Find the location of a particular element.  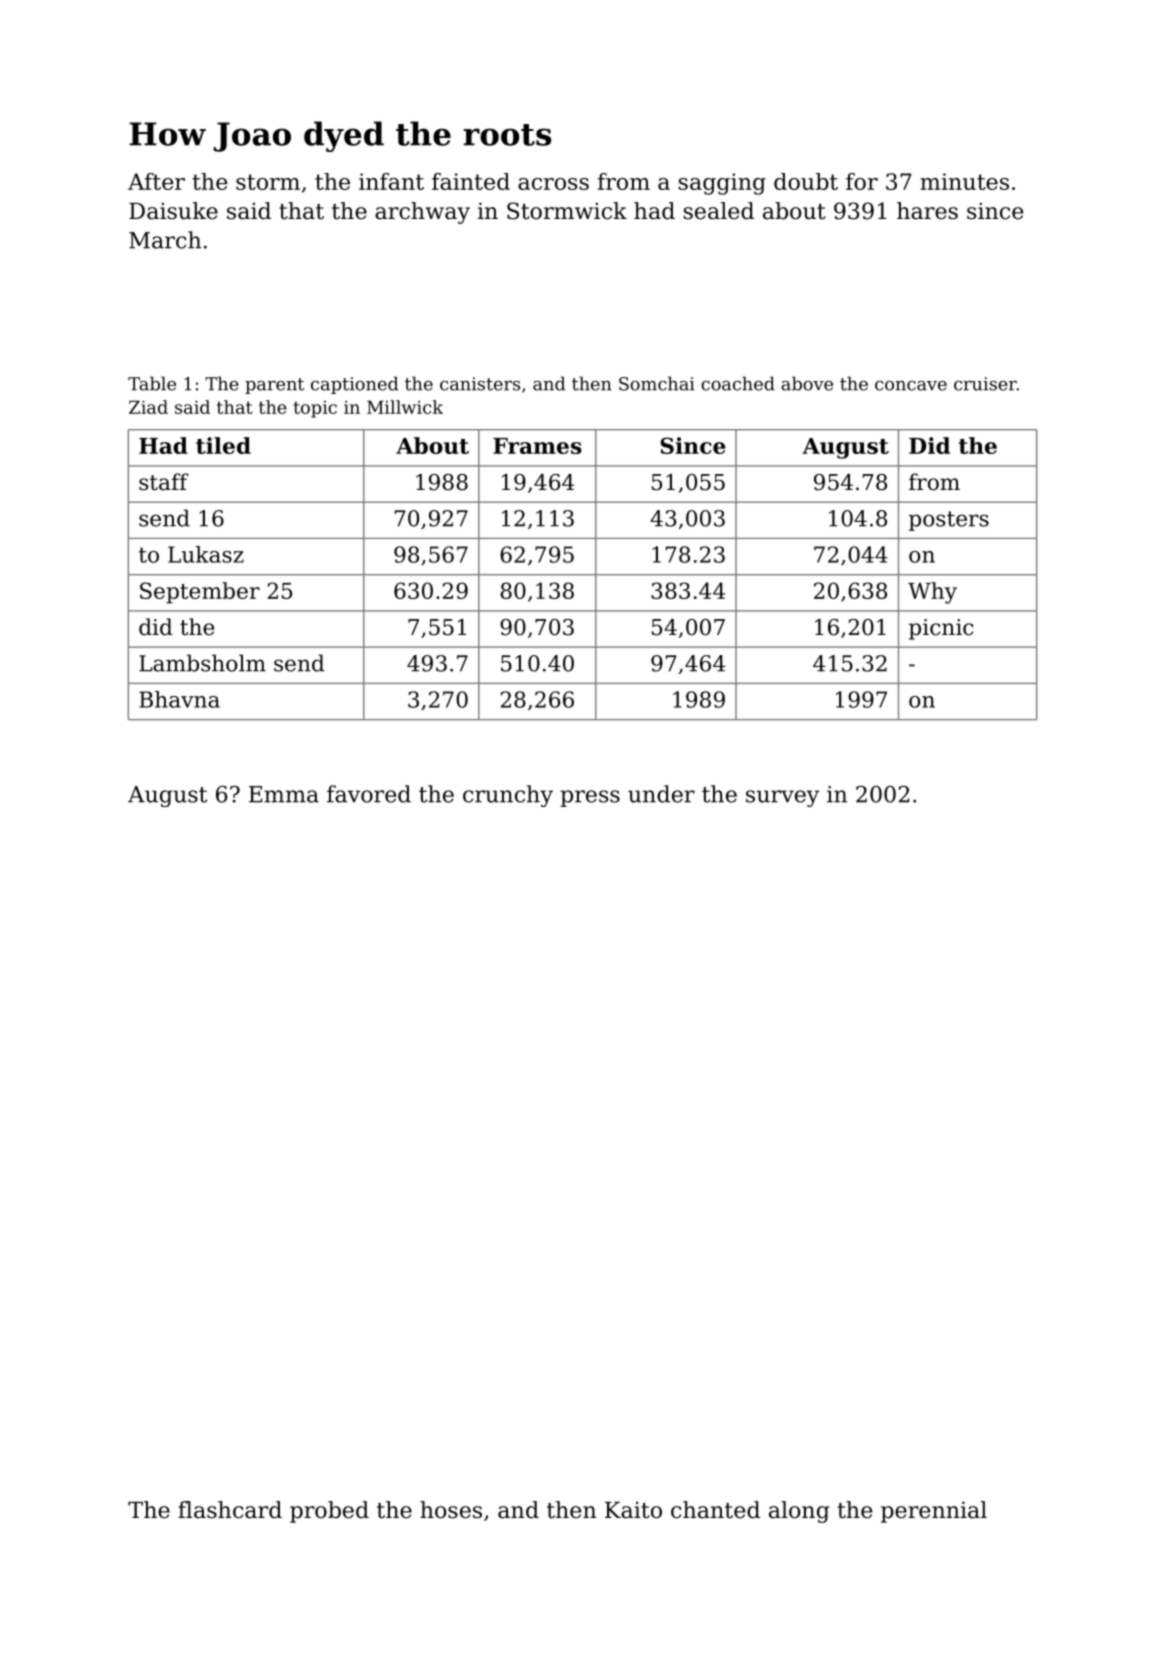

crunchy is located at coordinates (508, 796).
